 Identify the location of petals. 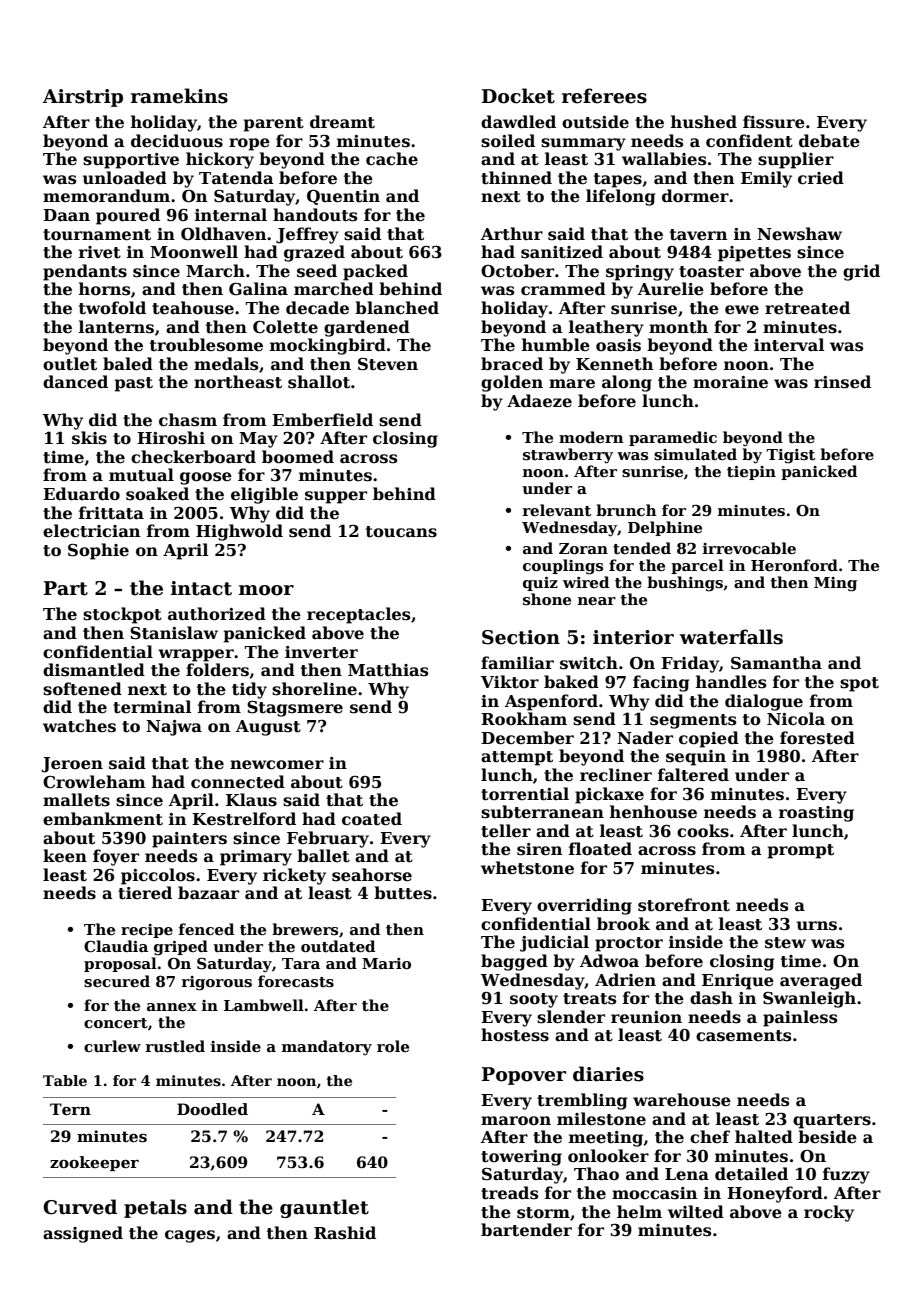
(155, 1208).
